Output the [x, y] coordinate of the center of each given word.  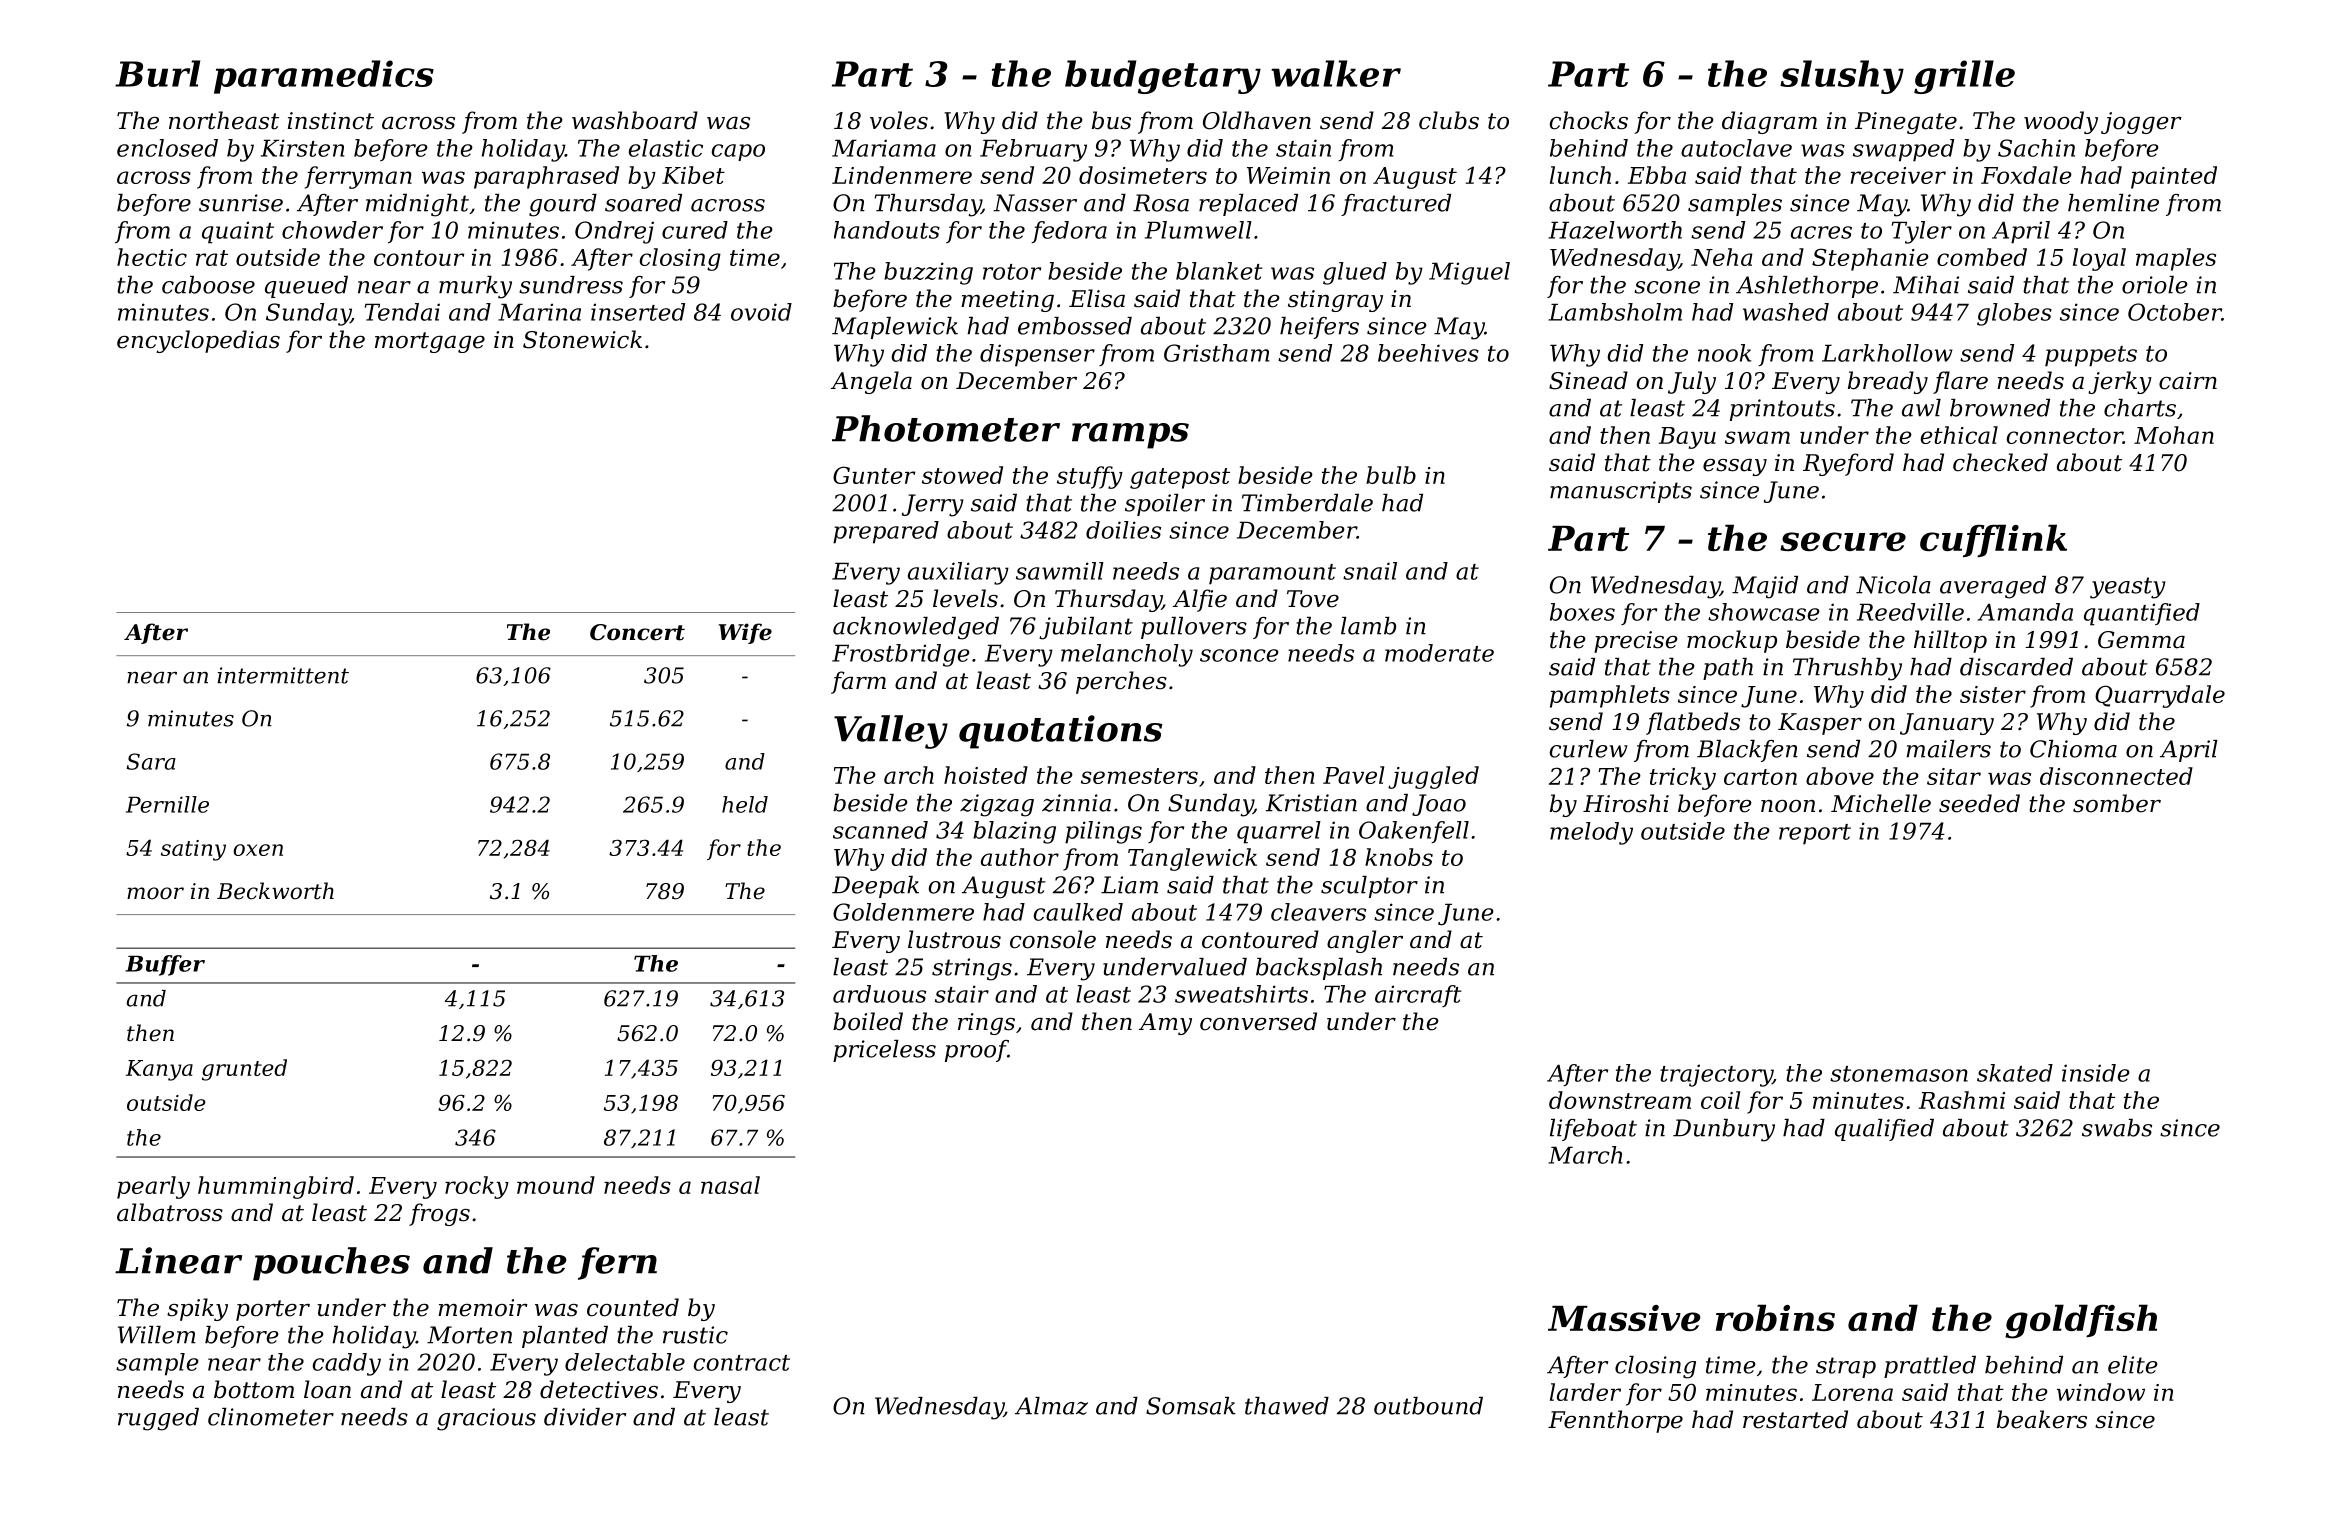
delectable [625, 1362]
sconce [1239, 655]
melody [1591, 833]
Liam [1129, 885]
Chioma [2073, 749]
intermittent [283, 675]
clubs [1449, 120]
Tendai [402, 312]
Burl [157, 73]
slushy [1842, 77]
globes [2014, 314]
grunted [244, 1070]
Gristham [1217, 353]
